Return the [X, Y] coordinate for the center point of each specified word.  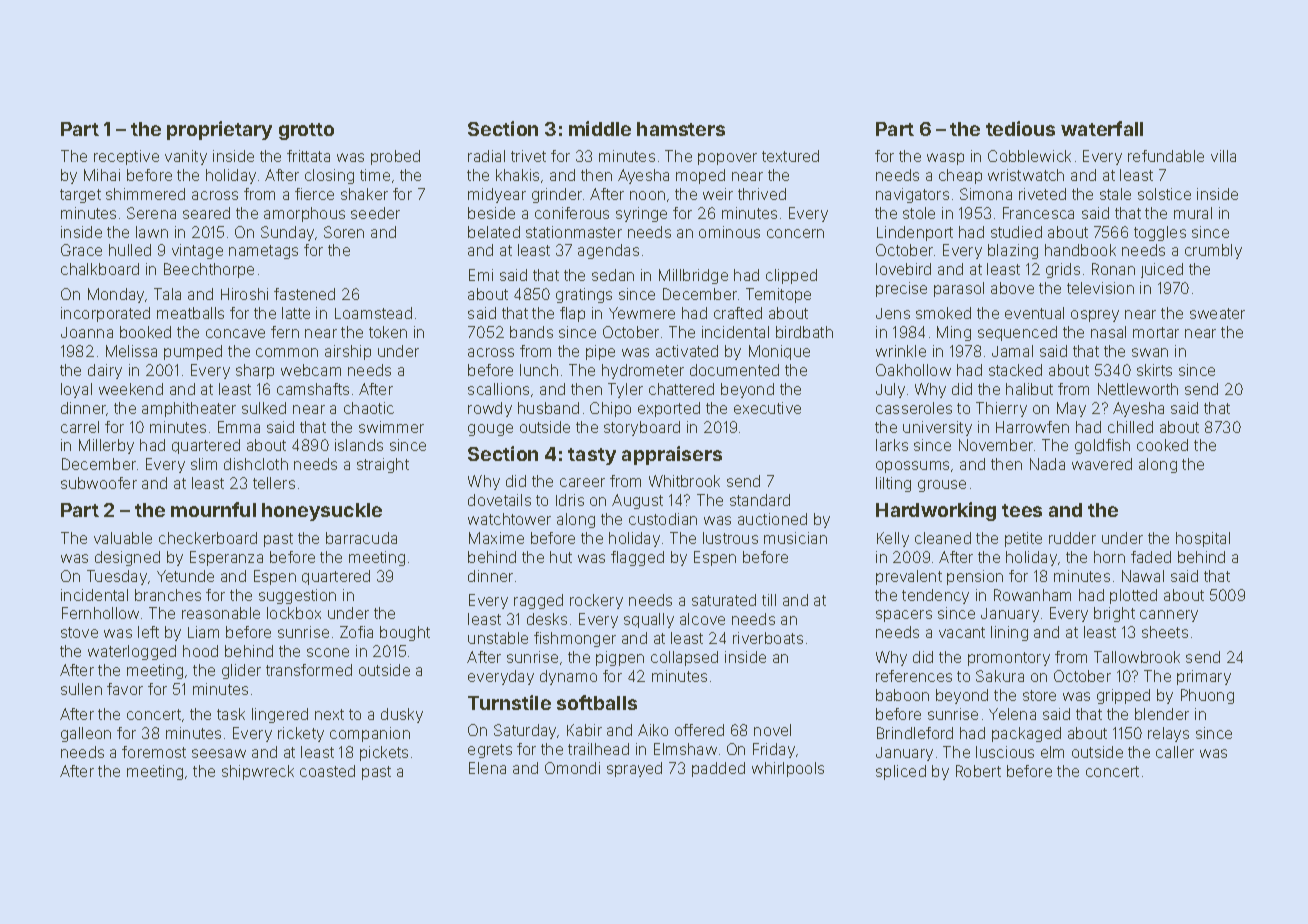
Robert [978, 771]
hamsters [681, 129]
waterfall [1102, 128]
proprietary [219, 130]
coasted [327, 771]
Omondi [572, 768]
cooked [1162, 445]
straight [383, 465]
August [637, 501]
